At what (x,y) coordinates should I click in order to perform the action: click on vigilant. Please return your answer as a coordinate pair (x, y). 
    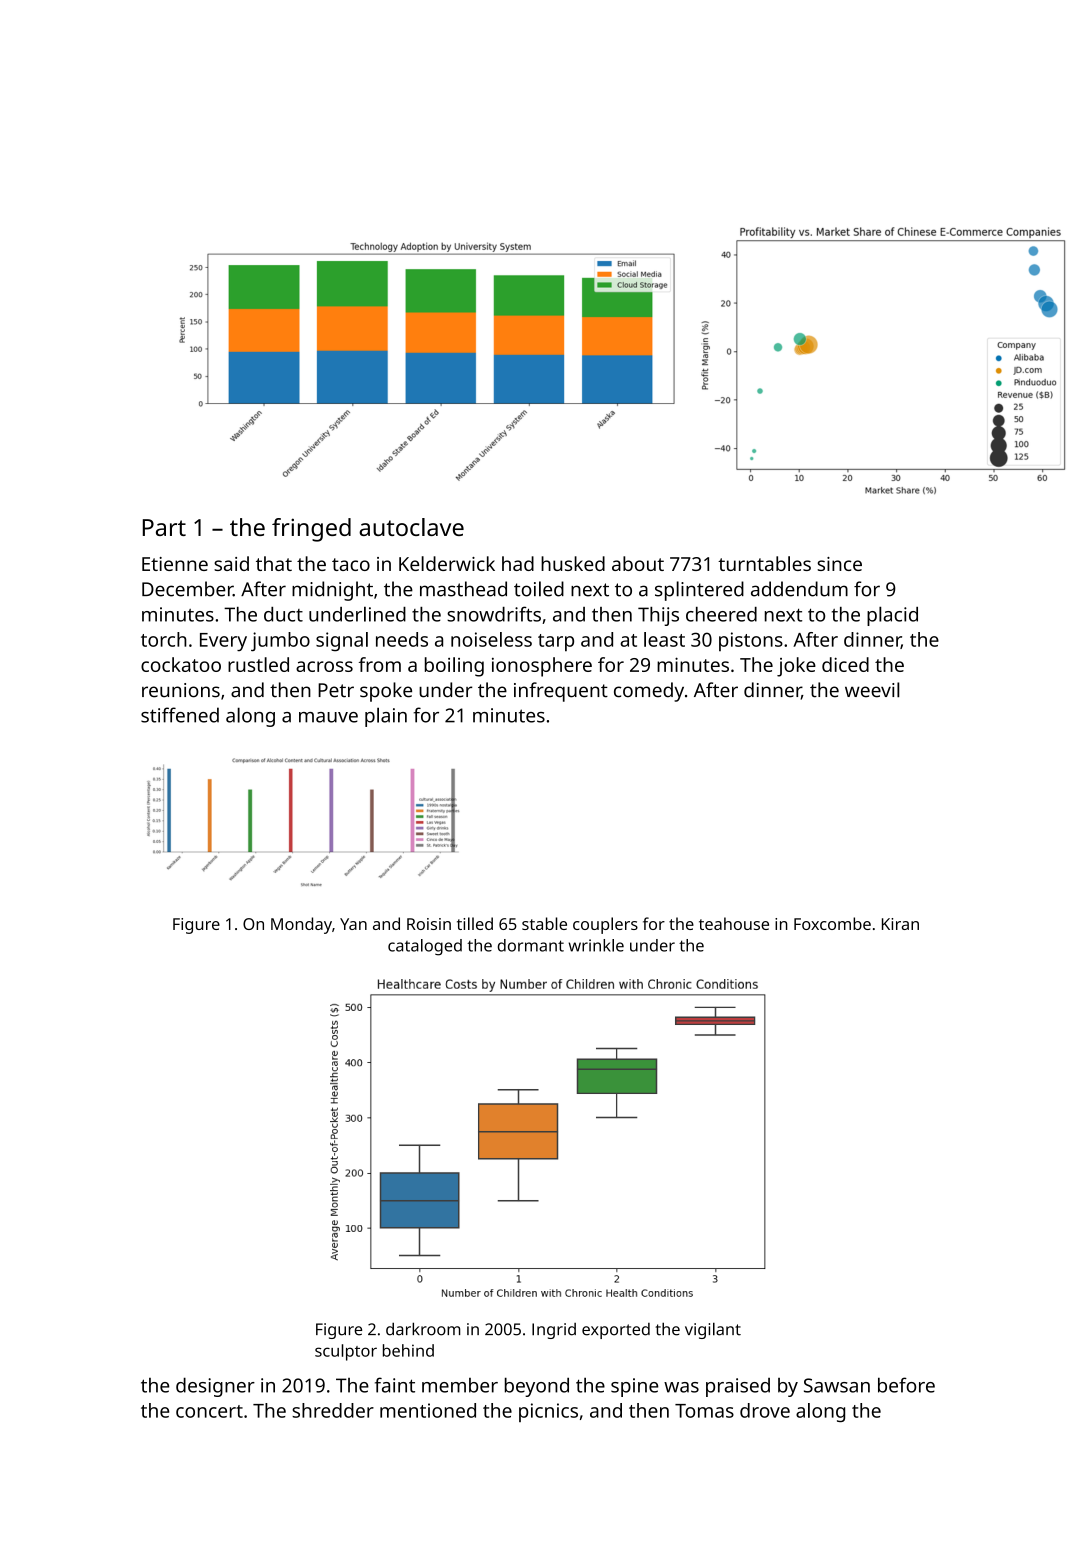
    Looking at the image, I should click on (713, 1330).
